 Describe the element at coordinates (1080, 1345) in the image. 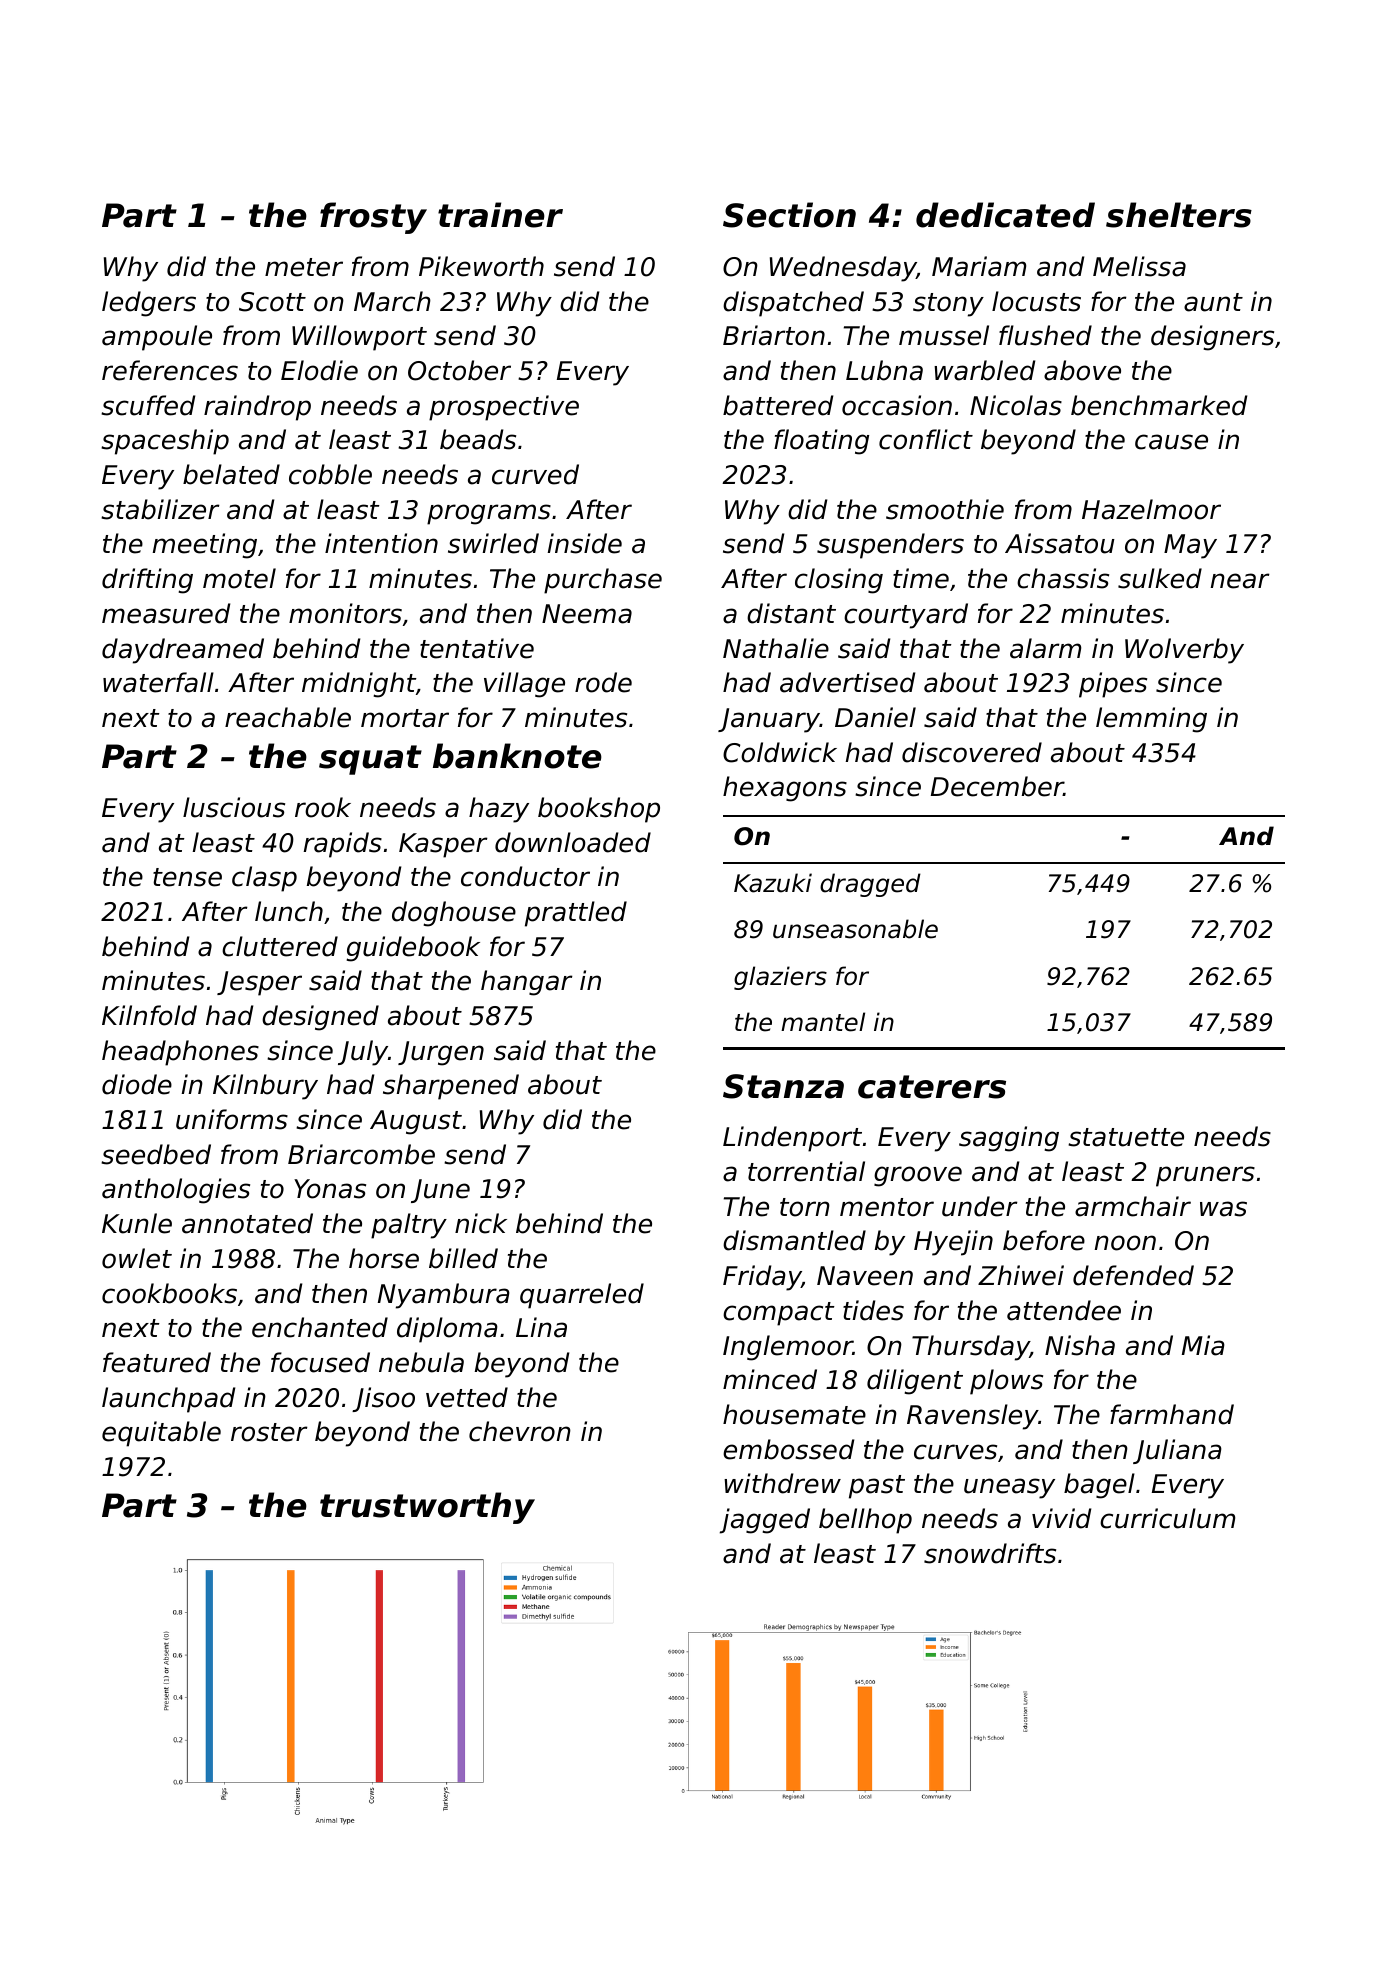

I see `Nisha` at that location.
